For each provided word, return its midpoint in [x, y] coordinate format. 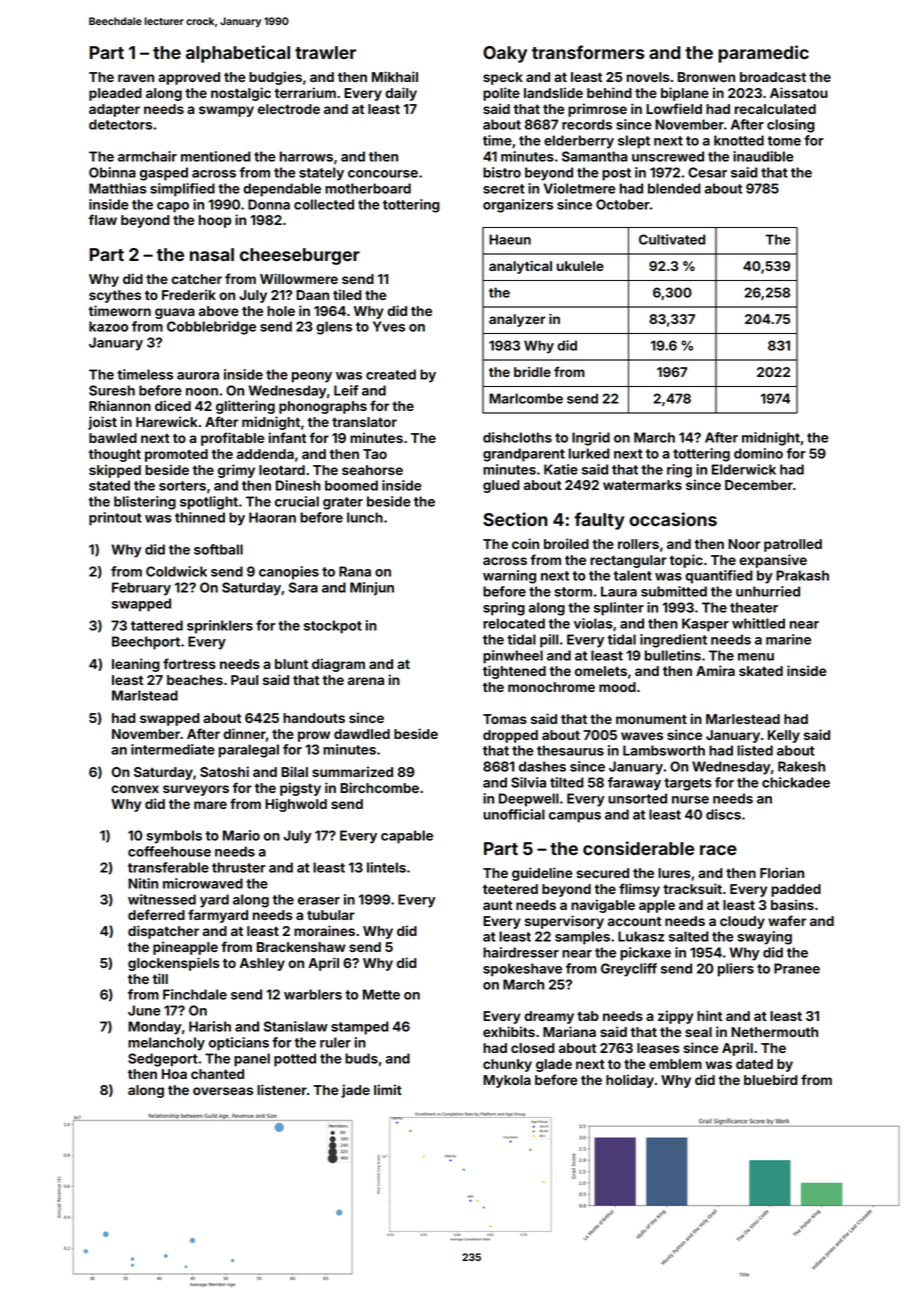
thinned [200, 517]
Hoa [174, 1074]
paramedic [763, 54]
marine [788, 639]
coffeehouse [169, 851]
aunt [497, 905]
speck [503, 78]
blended [674, 188]
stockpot [333, 627]
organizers [518, 206]
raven [136, 78]
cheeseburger [300, 256]
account [634, 921]
